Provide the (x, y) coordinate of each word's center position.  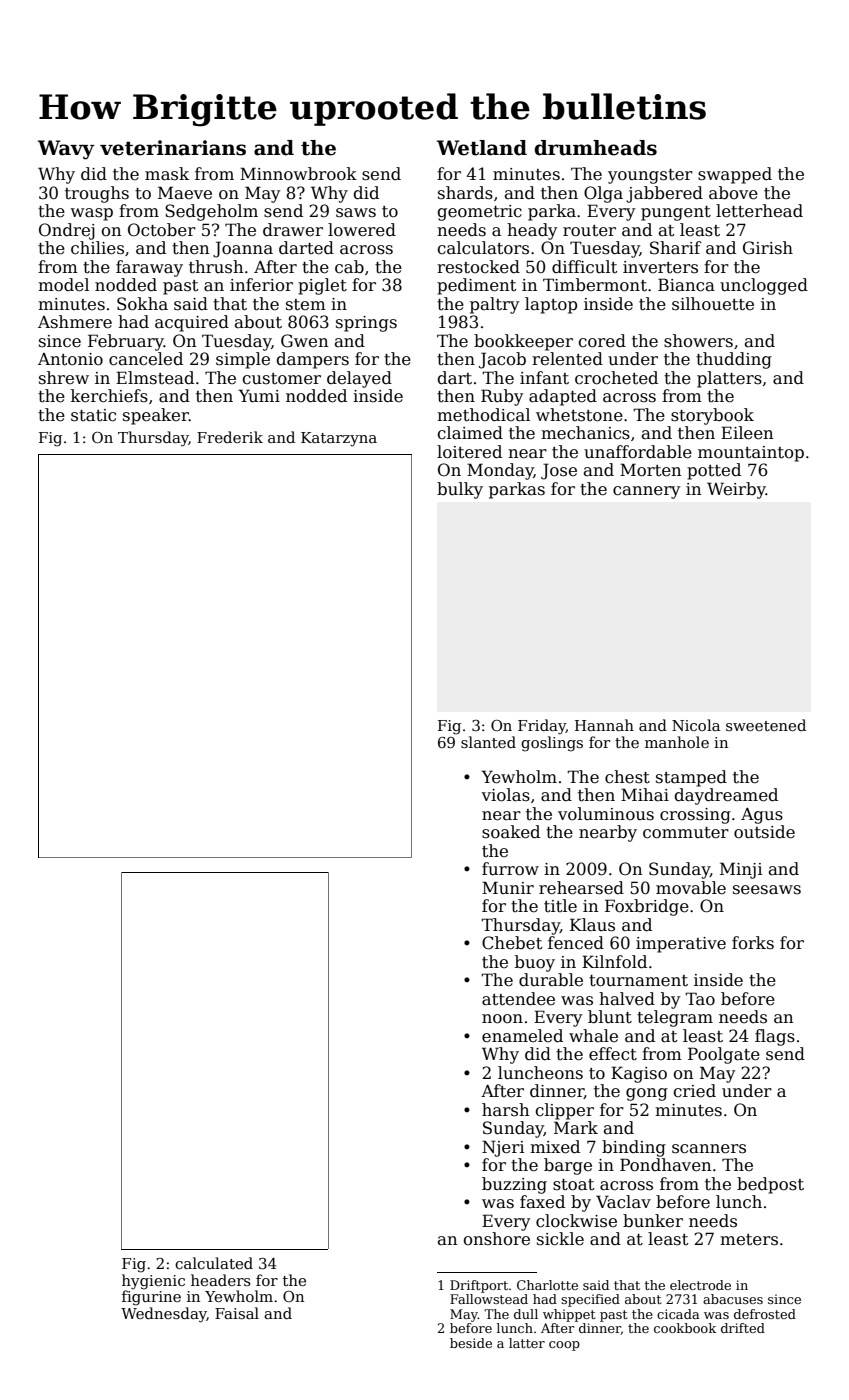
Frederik (230, 437)
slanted (488, 742)
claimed (470, 433)
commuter (686, 833)
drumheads (596, 148)
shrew (64, 378)
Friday (542, 727)
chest (627, 777)
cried (695, 1091)
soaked (511, 832)
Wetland (482, 148)
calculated (214, 1263)
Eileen (747, 433)
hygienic (153, 1282)
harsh (505, 1110)
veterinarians (173, 148)
